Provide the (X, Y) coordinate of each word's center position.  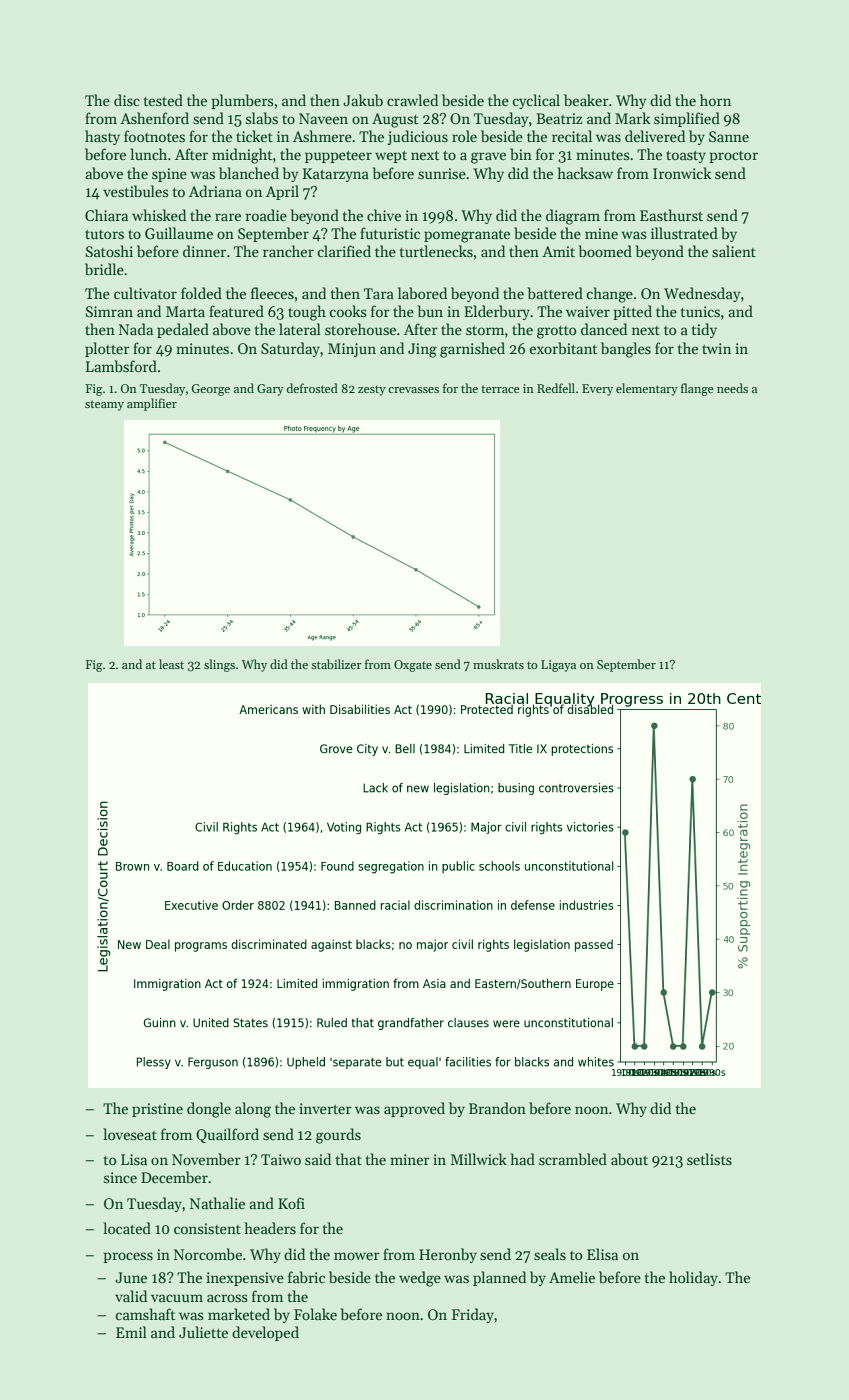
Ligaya (558, 666)
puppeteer (338, 157)
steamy (104, 405)
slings (219, 665)
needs (732, 388)
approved (414, 1109)
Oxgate (413, 666)
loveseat (130, 1134)
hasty (102, 137)
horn (715, 100)
